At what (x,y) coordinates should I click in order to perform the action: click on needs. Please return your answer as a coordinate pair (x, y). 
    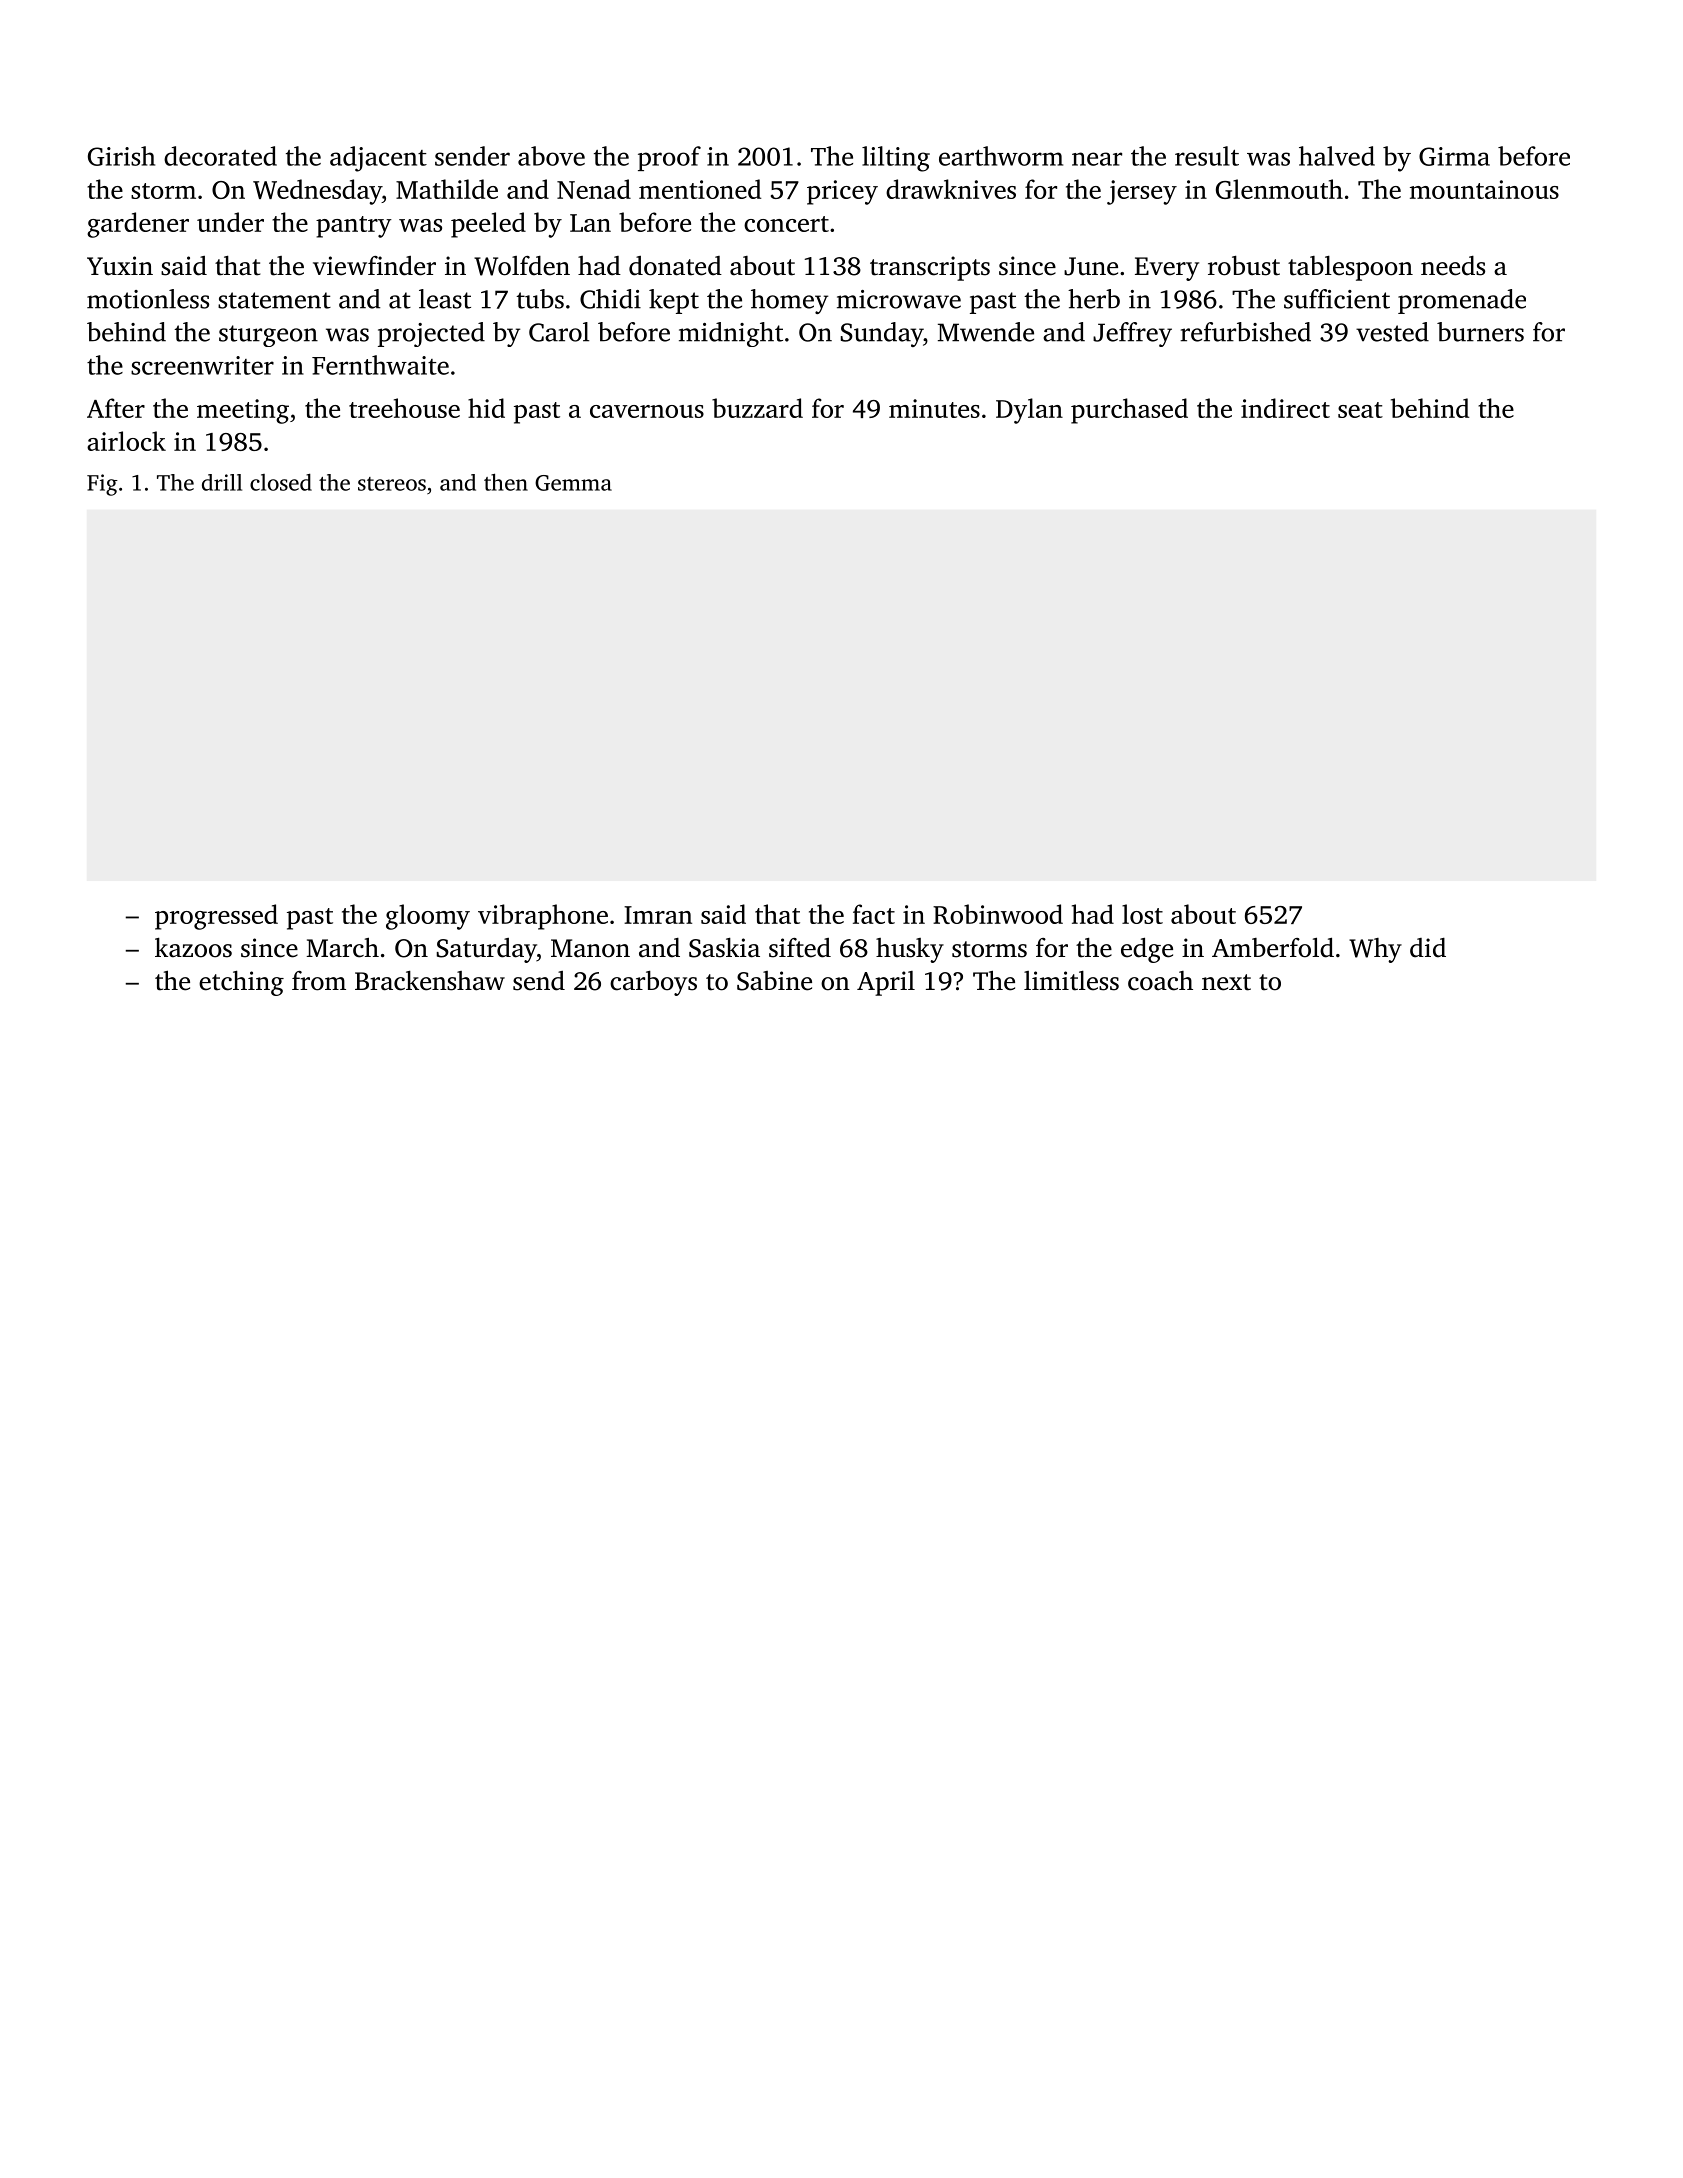
    Looking at the image, I should click on (1453, 266).
